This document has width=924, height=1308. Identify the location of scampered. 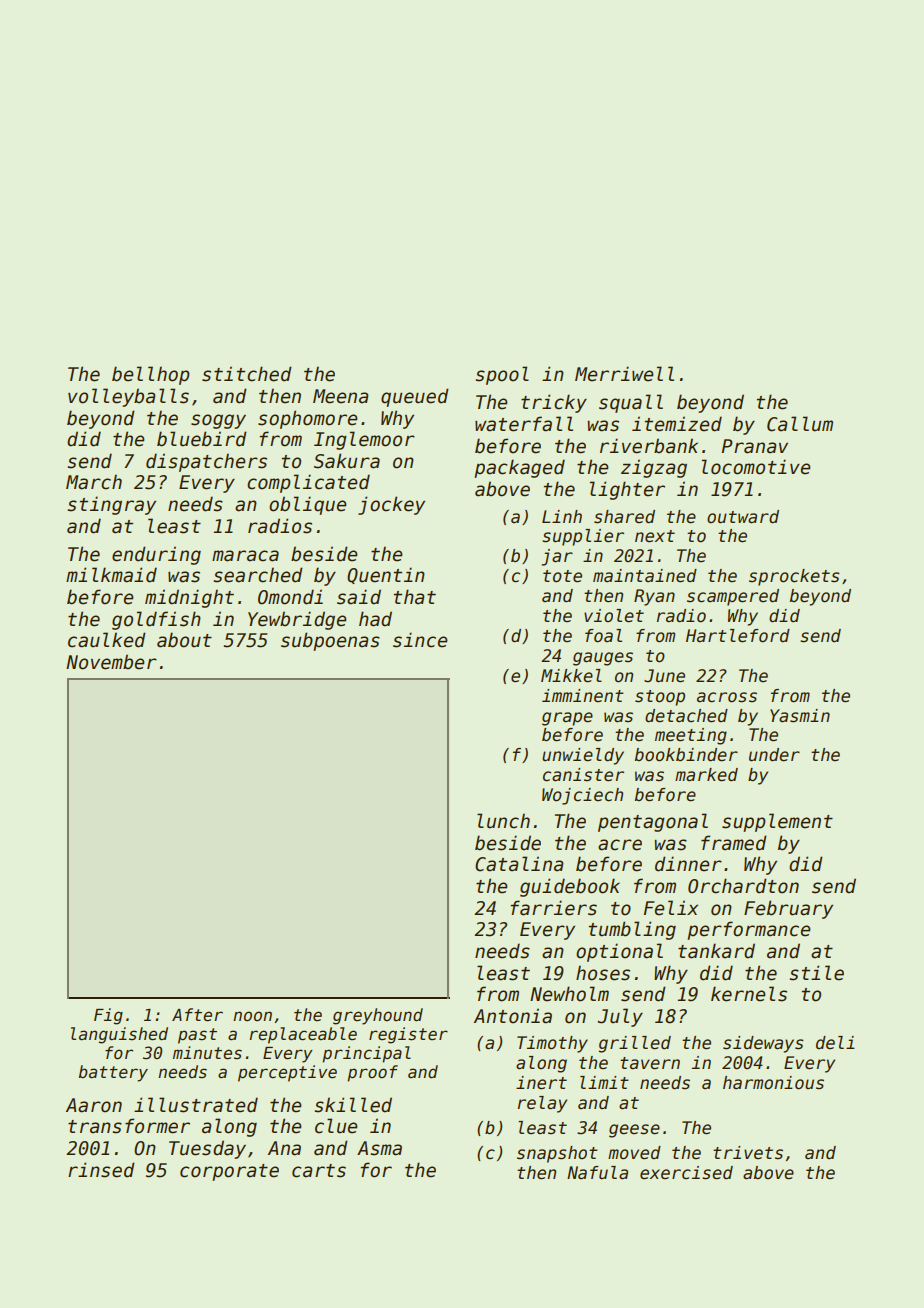
(733, 597).
